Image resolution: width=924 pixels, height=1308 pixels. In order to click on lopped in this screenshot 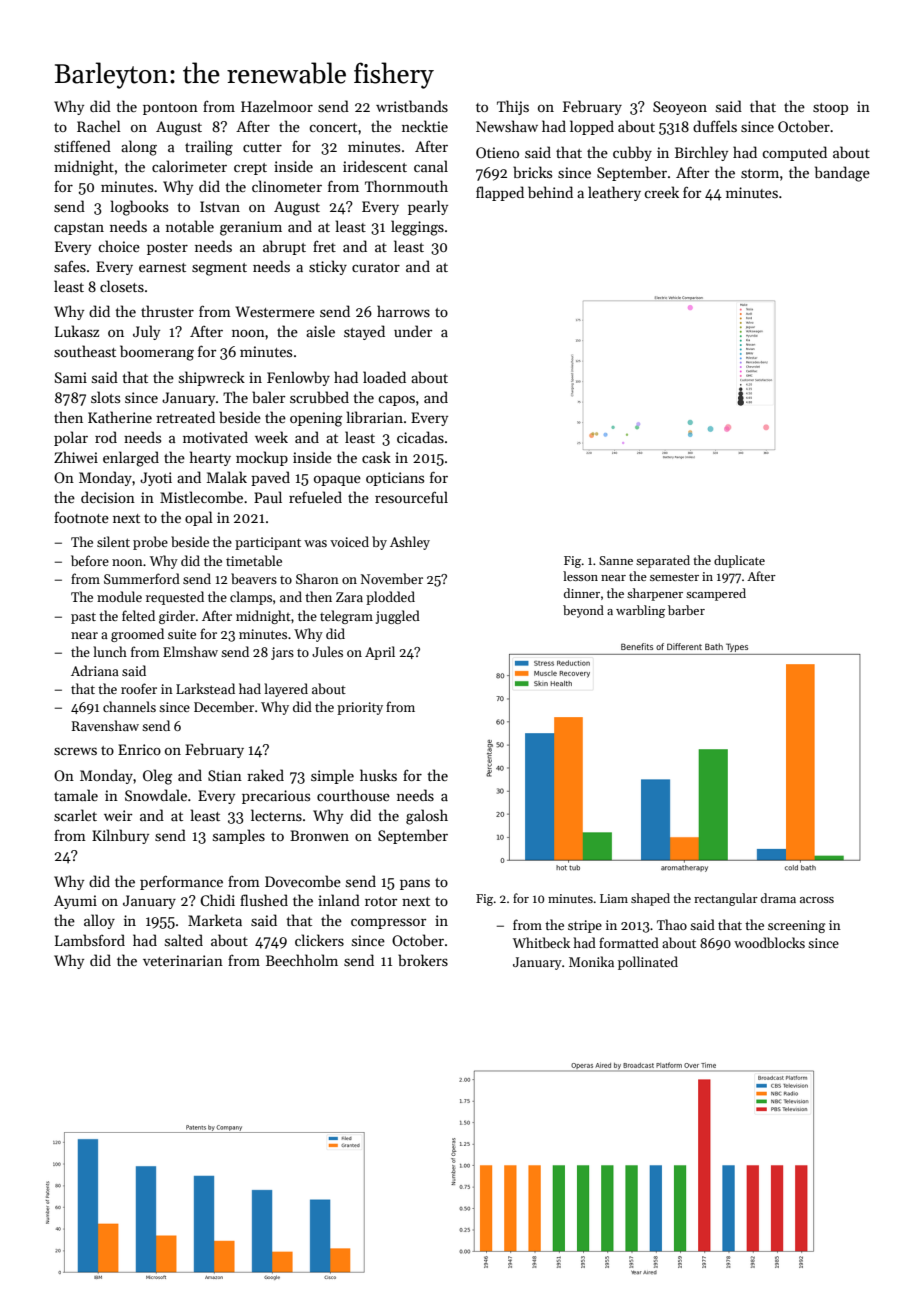, I will do `click(592, 127)`.
